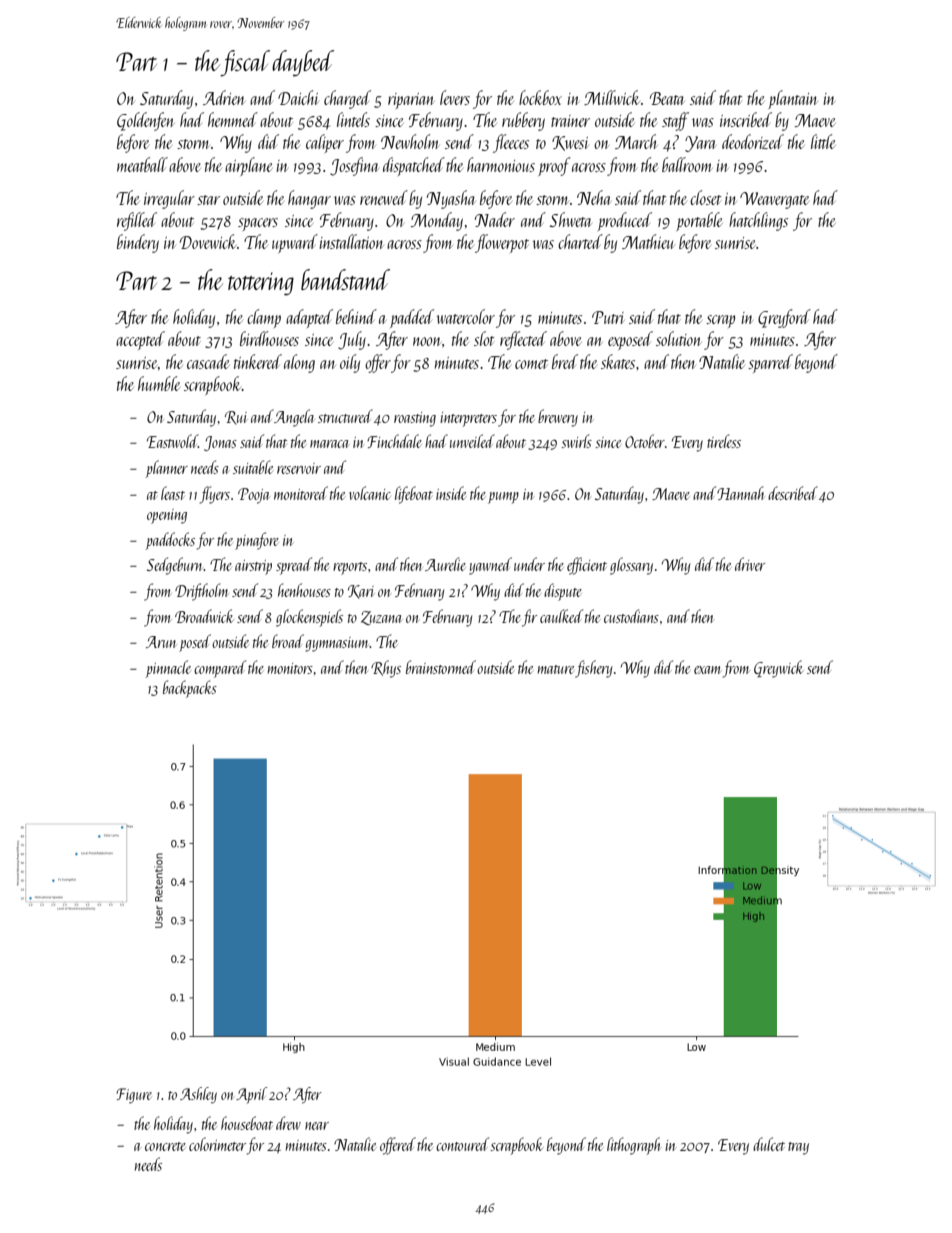 This page has height=1233, width=952. I want to click on spacers, so click(258, 224).
